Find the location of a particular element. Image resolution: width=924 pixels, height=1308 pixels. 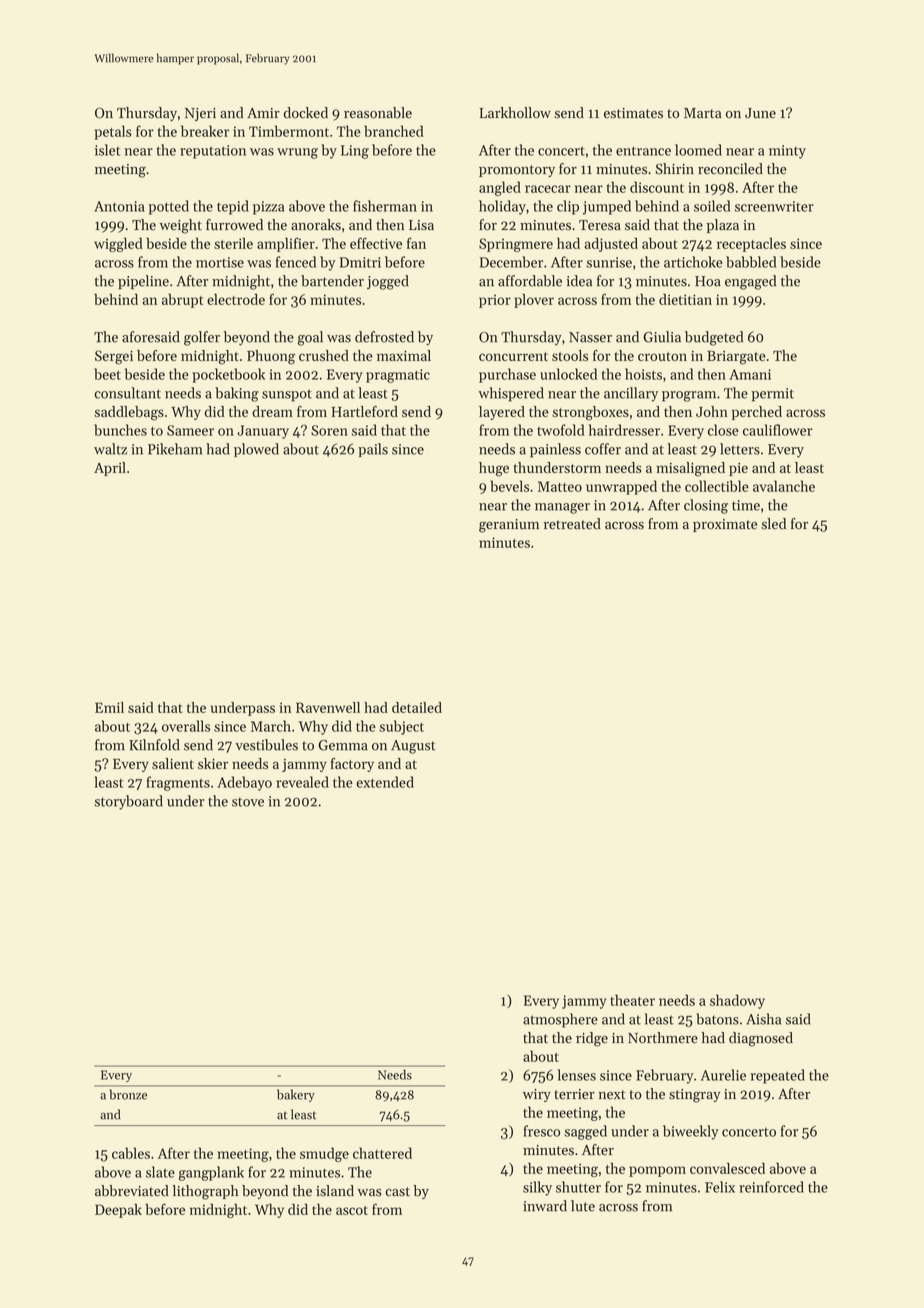

bronze is located at coordinates (128, 1094).
